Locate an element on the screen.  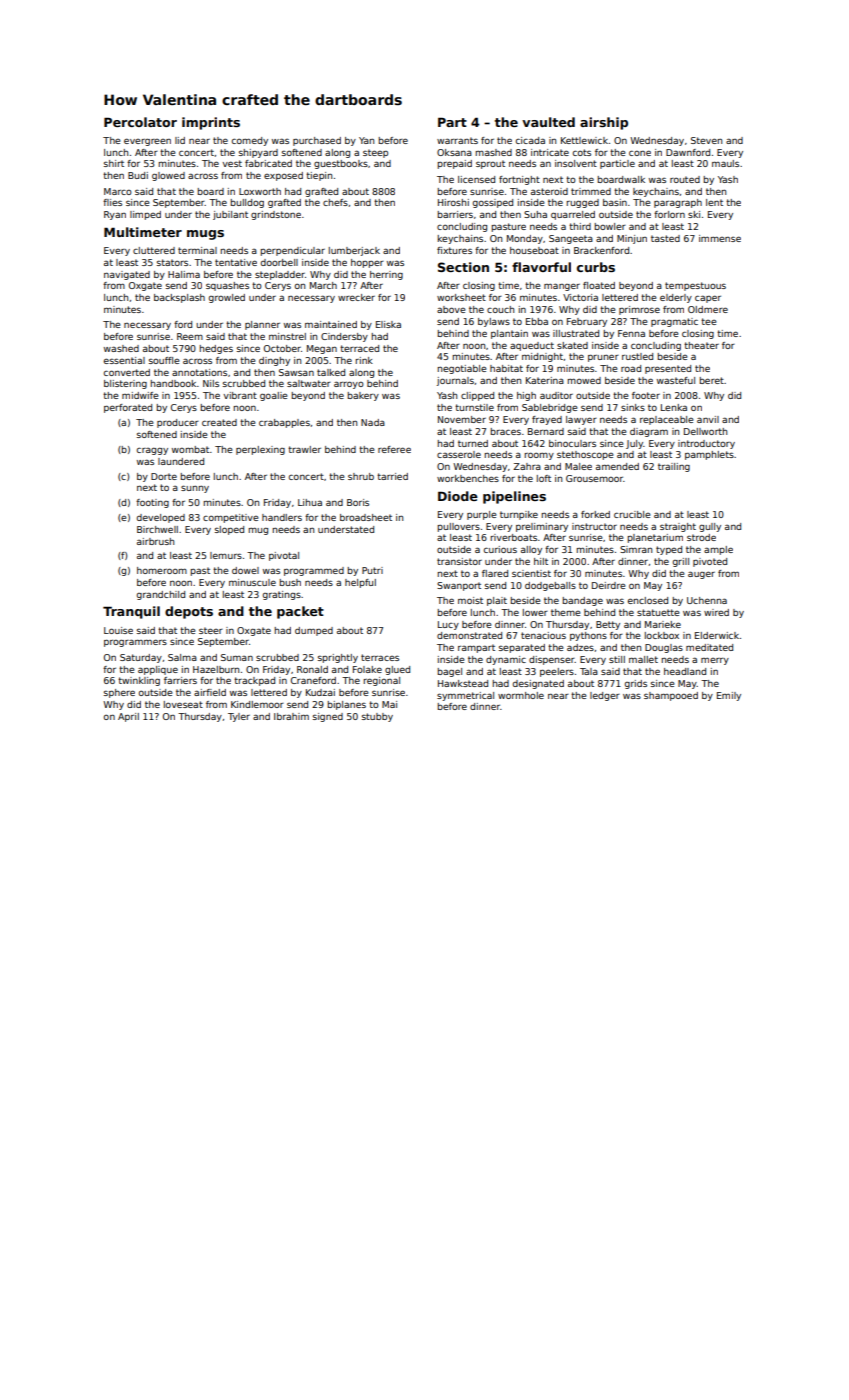
trackpad is located at coordinates (254, 681).
